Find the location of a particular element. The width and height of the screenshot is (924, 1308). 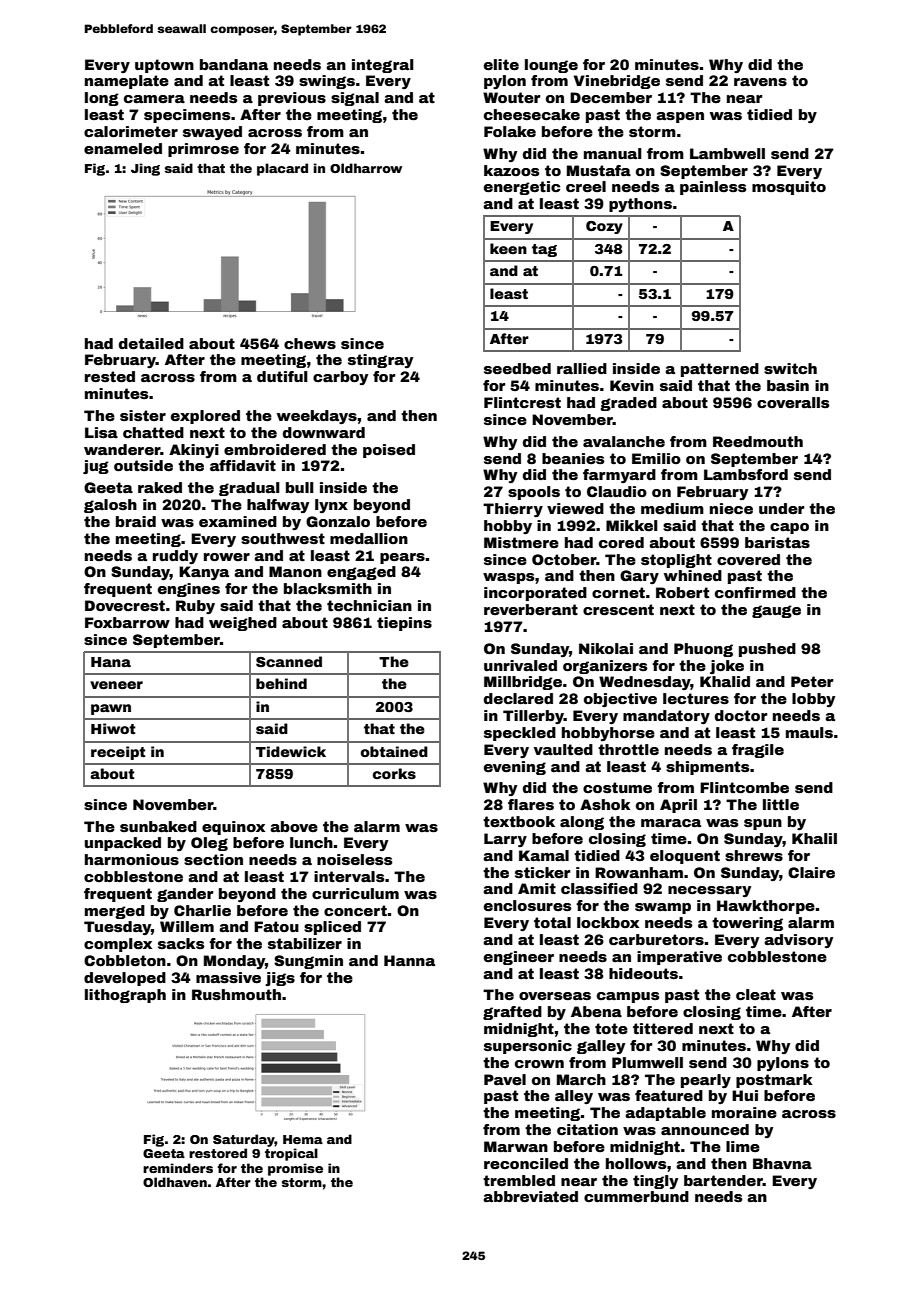

Hema is located at coordinates (303, 1139).
